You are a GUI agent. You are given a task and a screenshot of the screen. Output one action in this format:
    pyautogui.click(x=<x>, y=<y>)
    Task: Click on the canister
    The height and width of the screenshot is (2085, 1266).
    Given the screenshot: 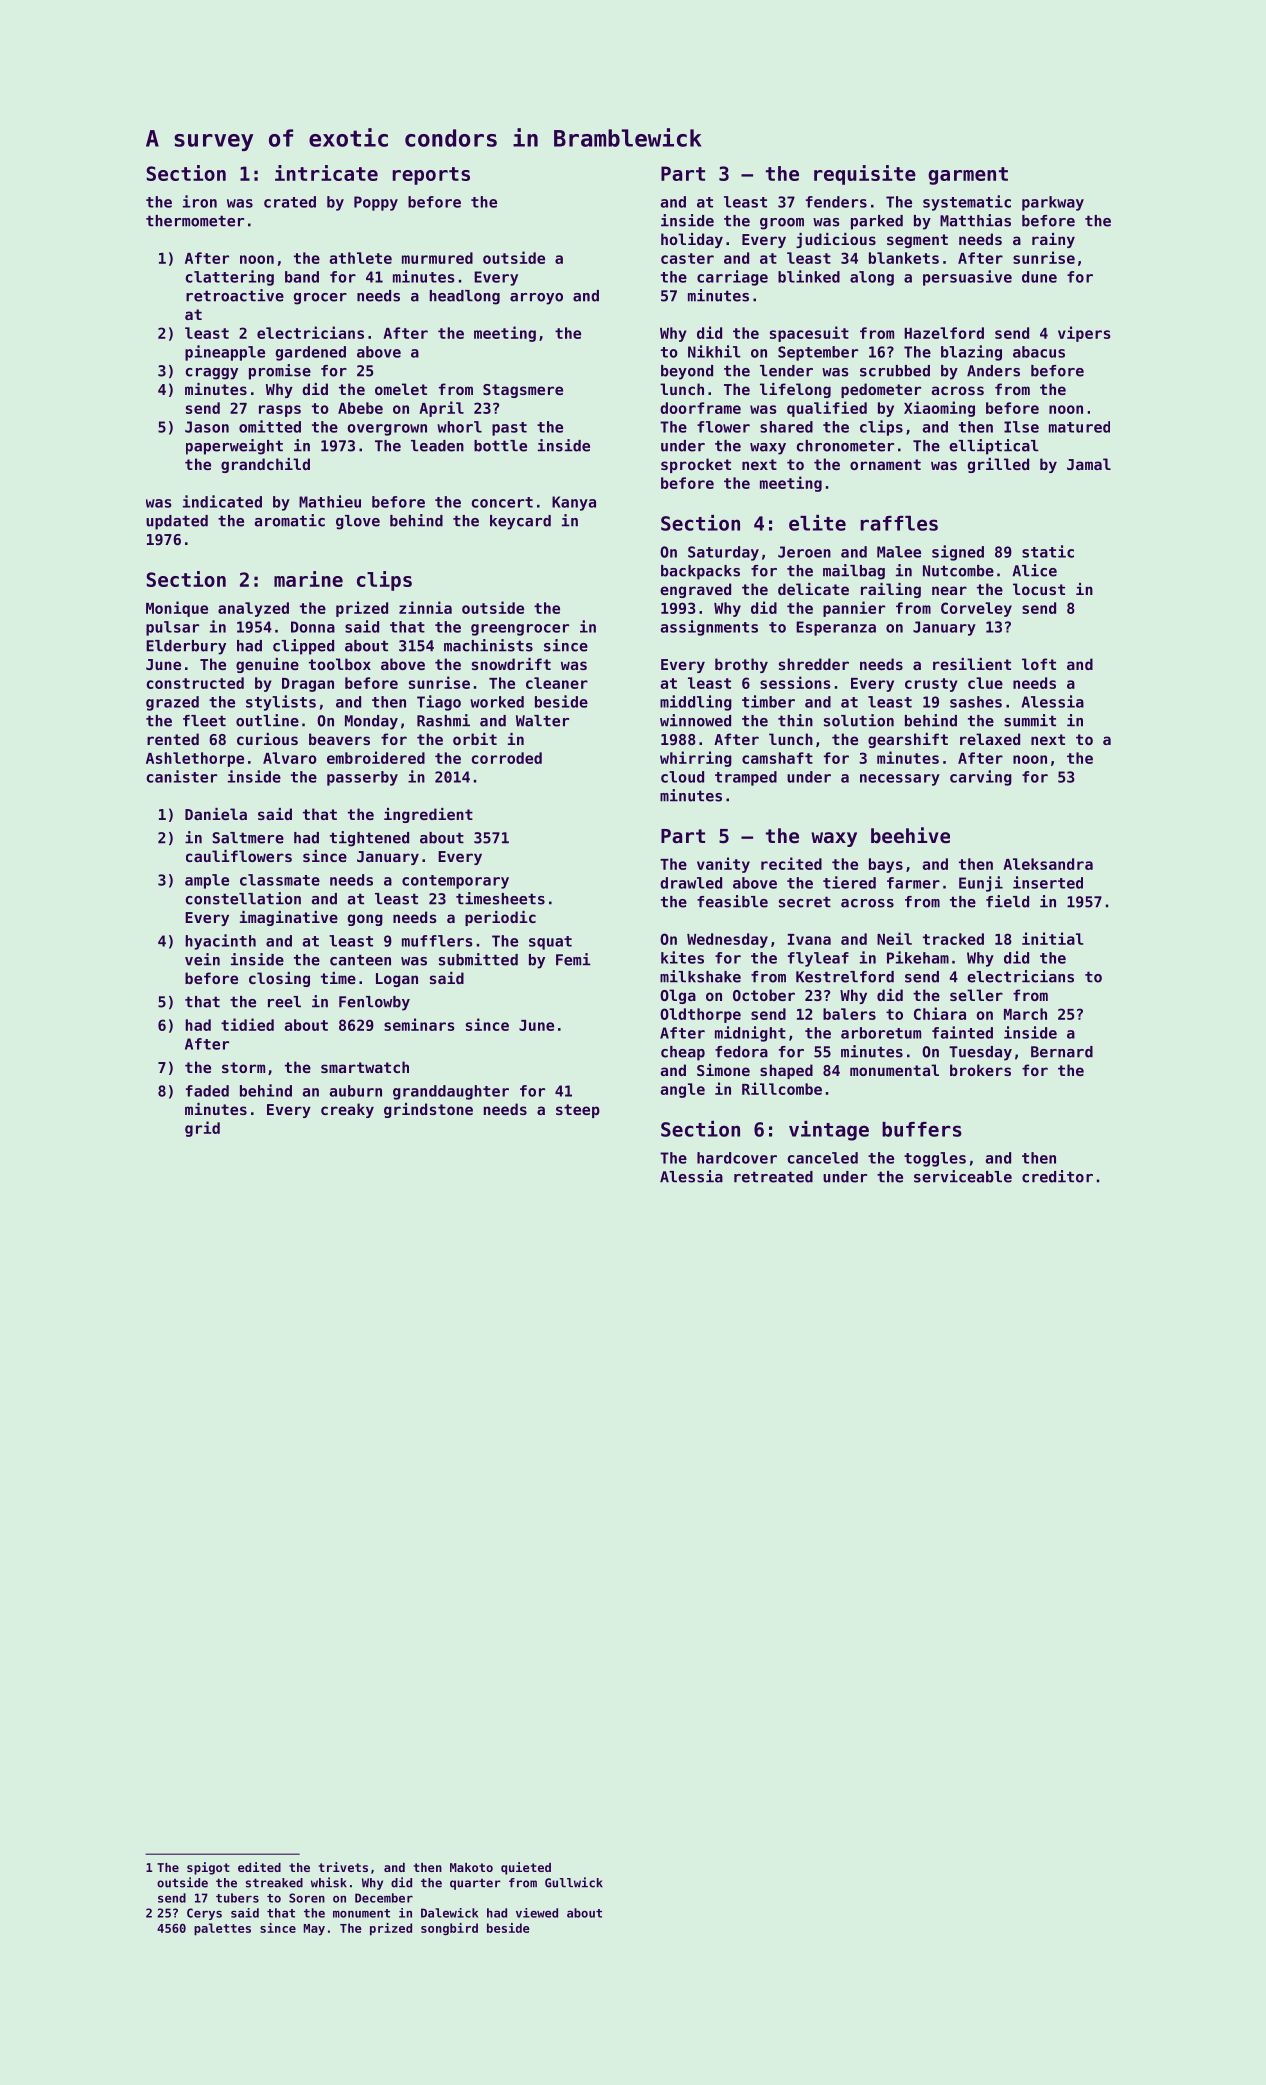 What is the action you would take?
    pyautogui.click(x=182, y=776)
